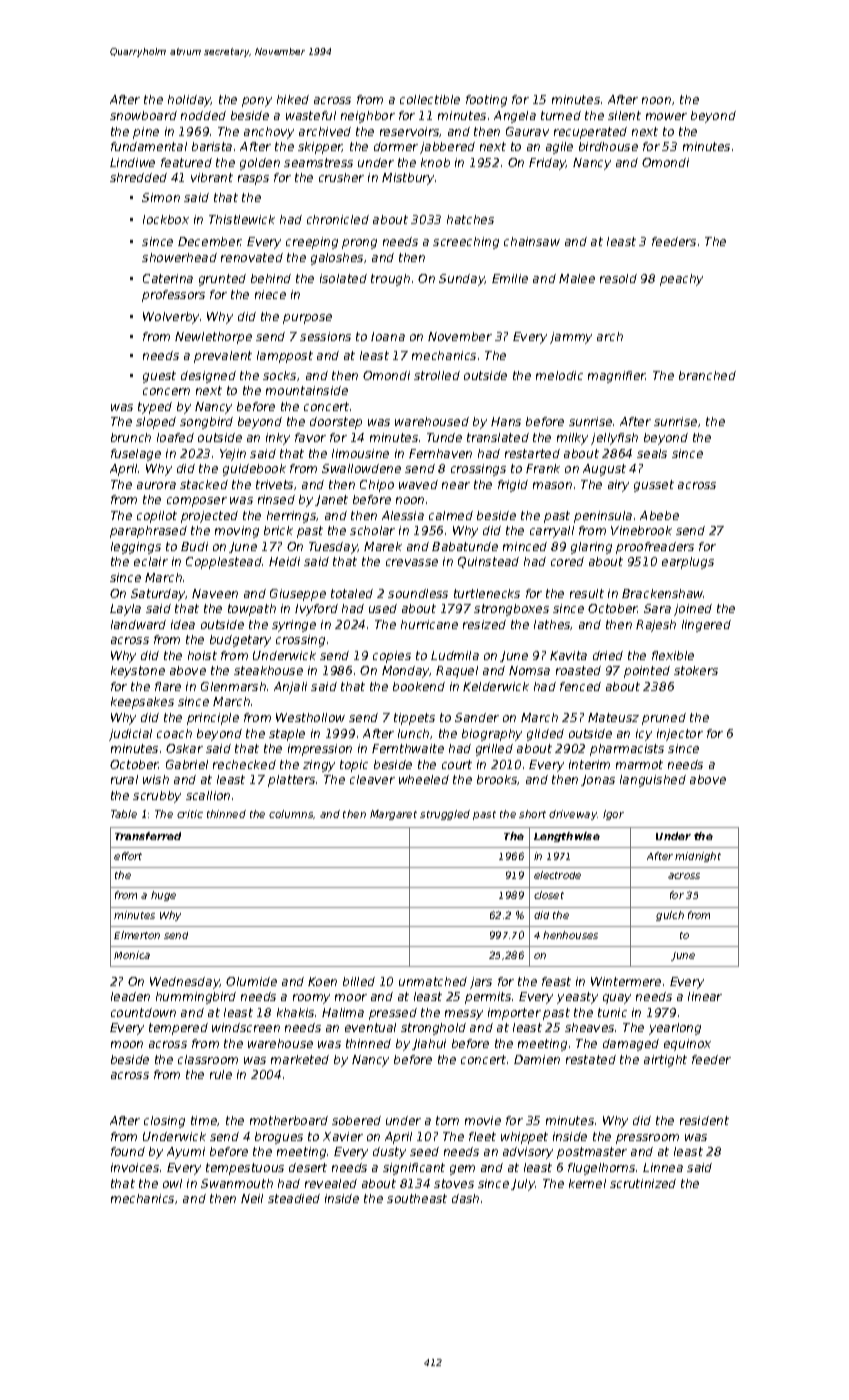  I want to click on copies, so click(392, 657).
